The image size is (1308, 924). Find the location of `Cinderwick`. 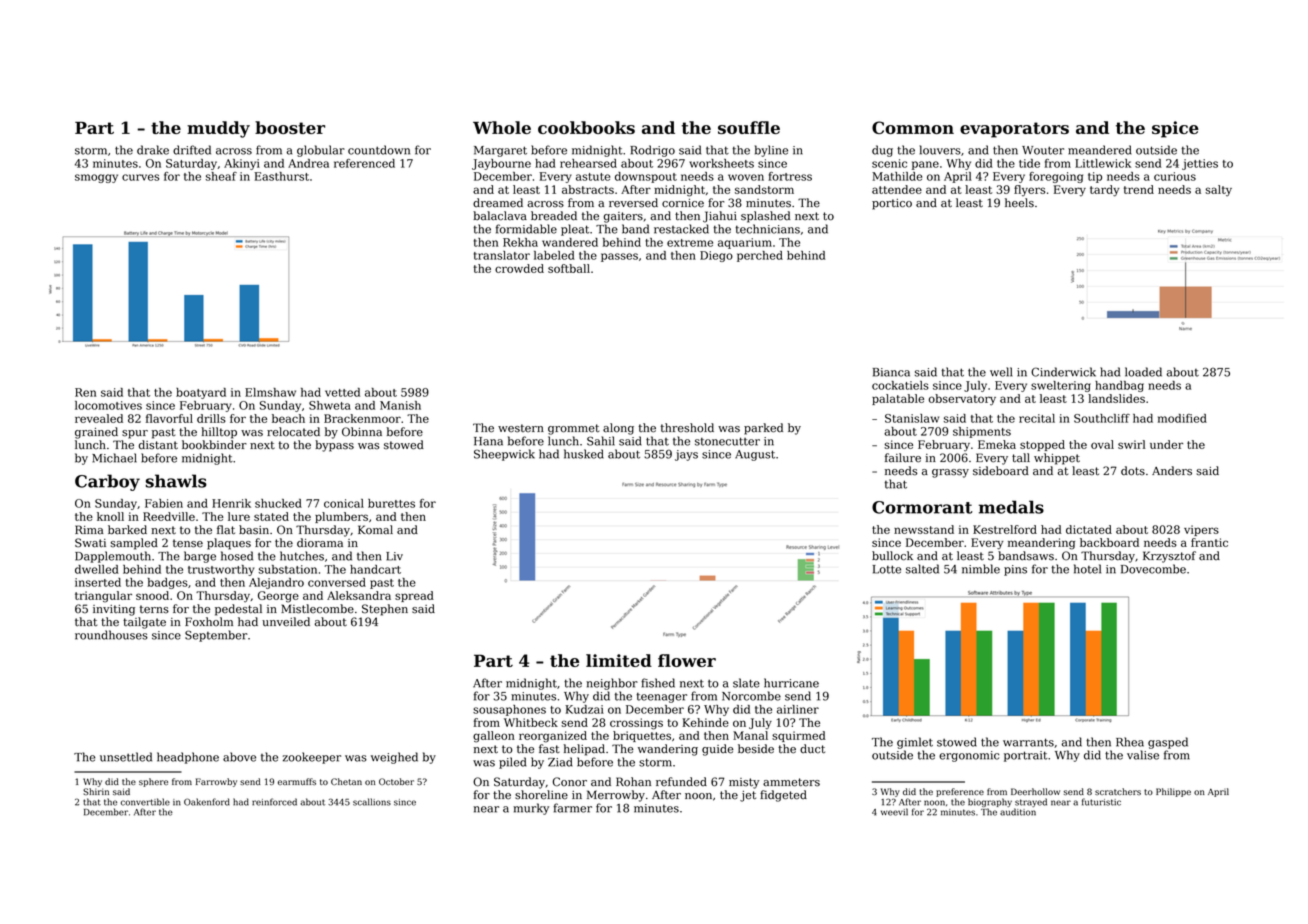

Cinderwick is located at coordinates (1063, 372).
